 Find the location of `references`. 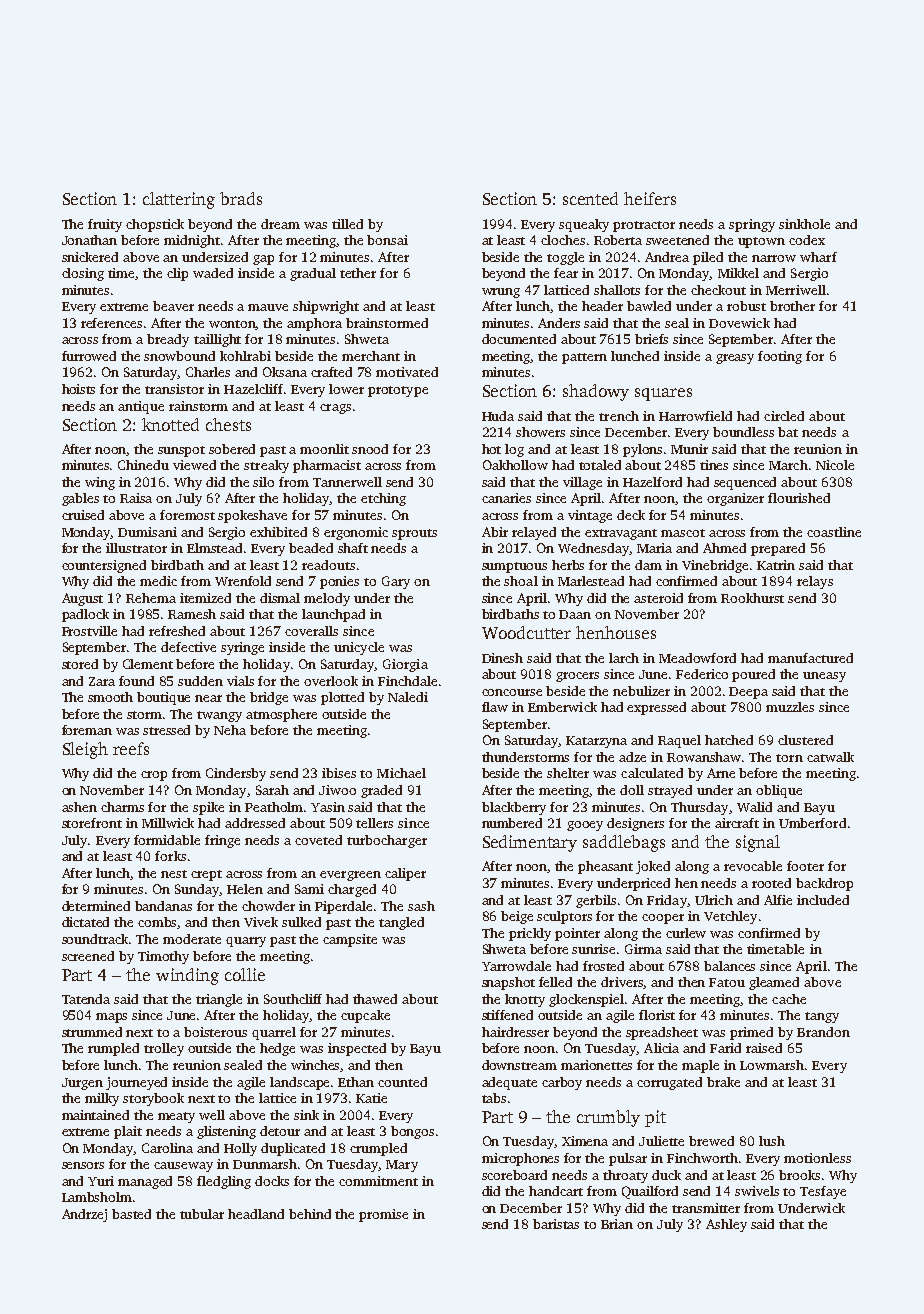

references is located at coordinates (111, 323).
